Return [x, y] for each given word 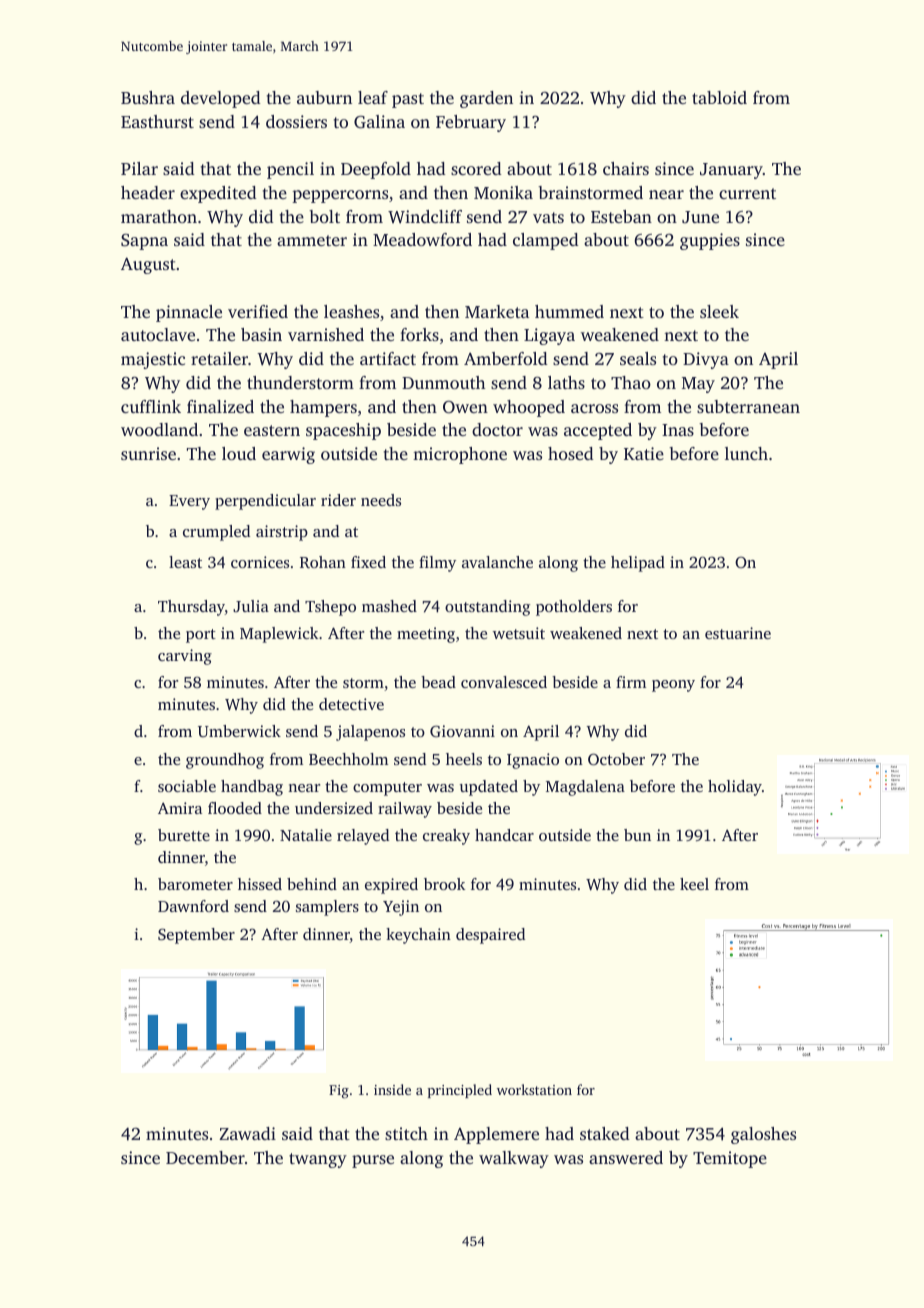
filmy [437, 564]
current [747, 193]
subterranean [748, 406]
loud [239, 453]
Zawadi [247, 1133]
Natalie [306, 835]
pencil [290, 170]
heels [464, 759]
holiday [735, 788]
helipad [638, 564]
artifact [388, 358]
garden [486, 99]
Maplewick [279, 635]
